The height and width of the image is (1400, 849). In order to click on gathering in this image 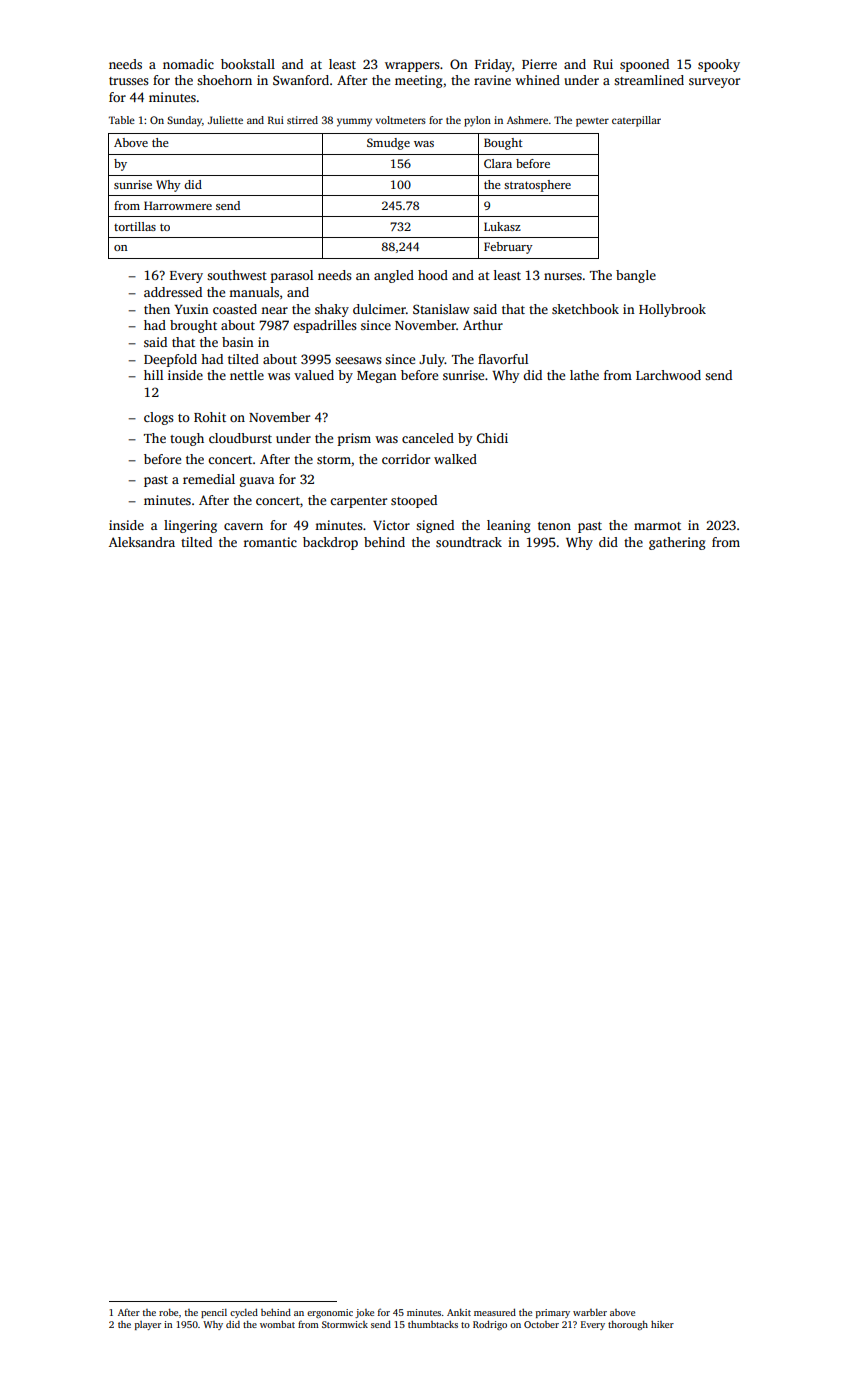, I will do `click(677, 543)`.
